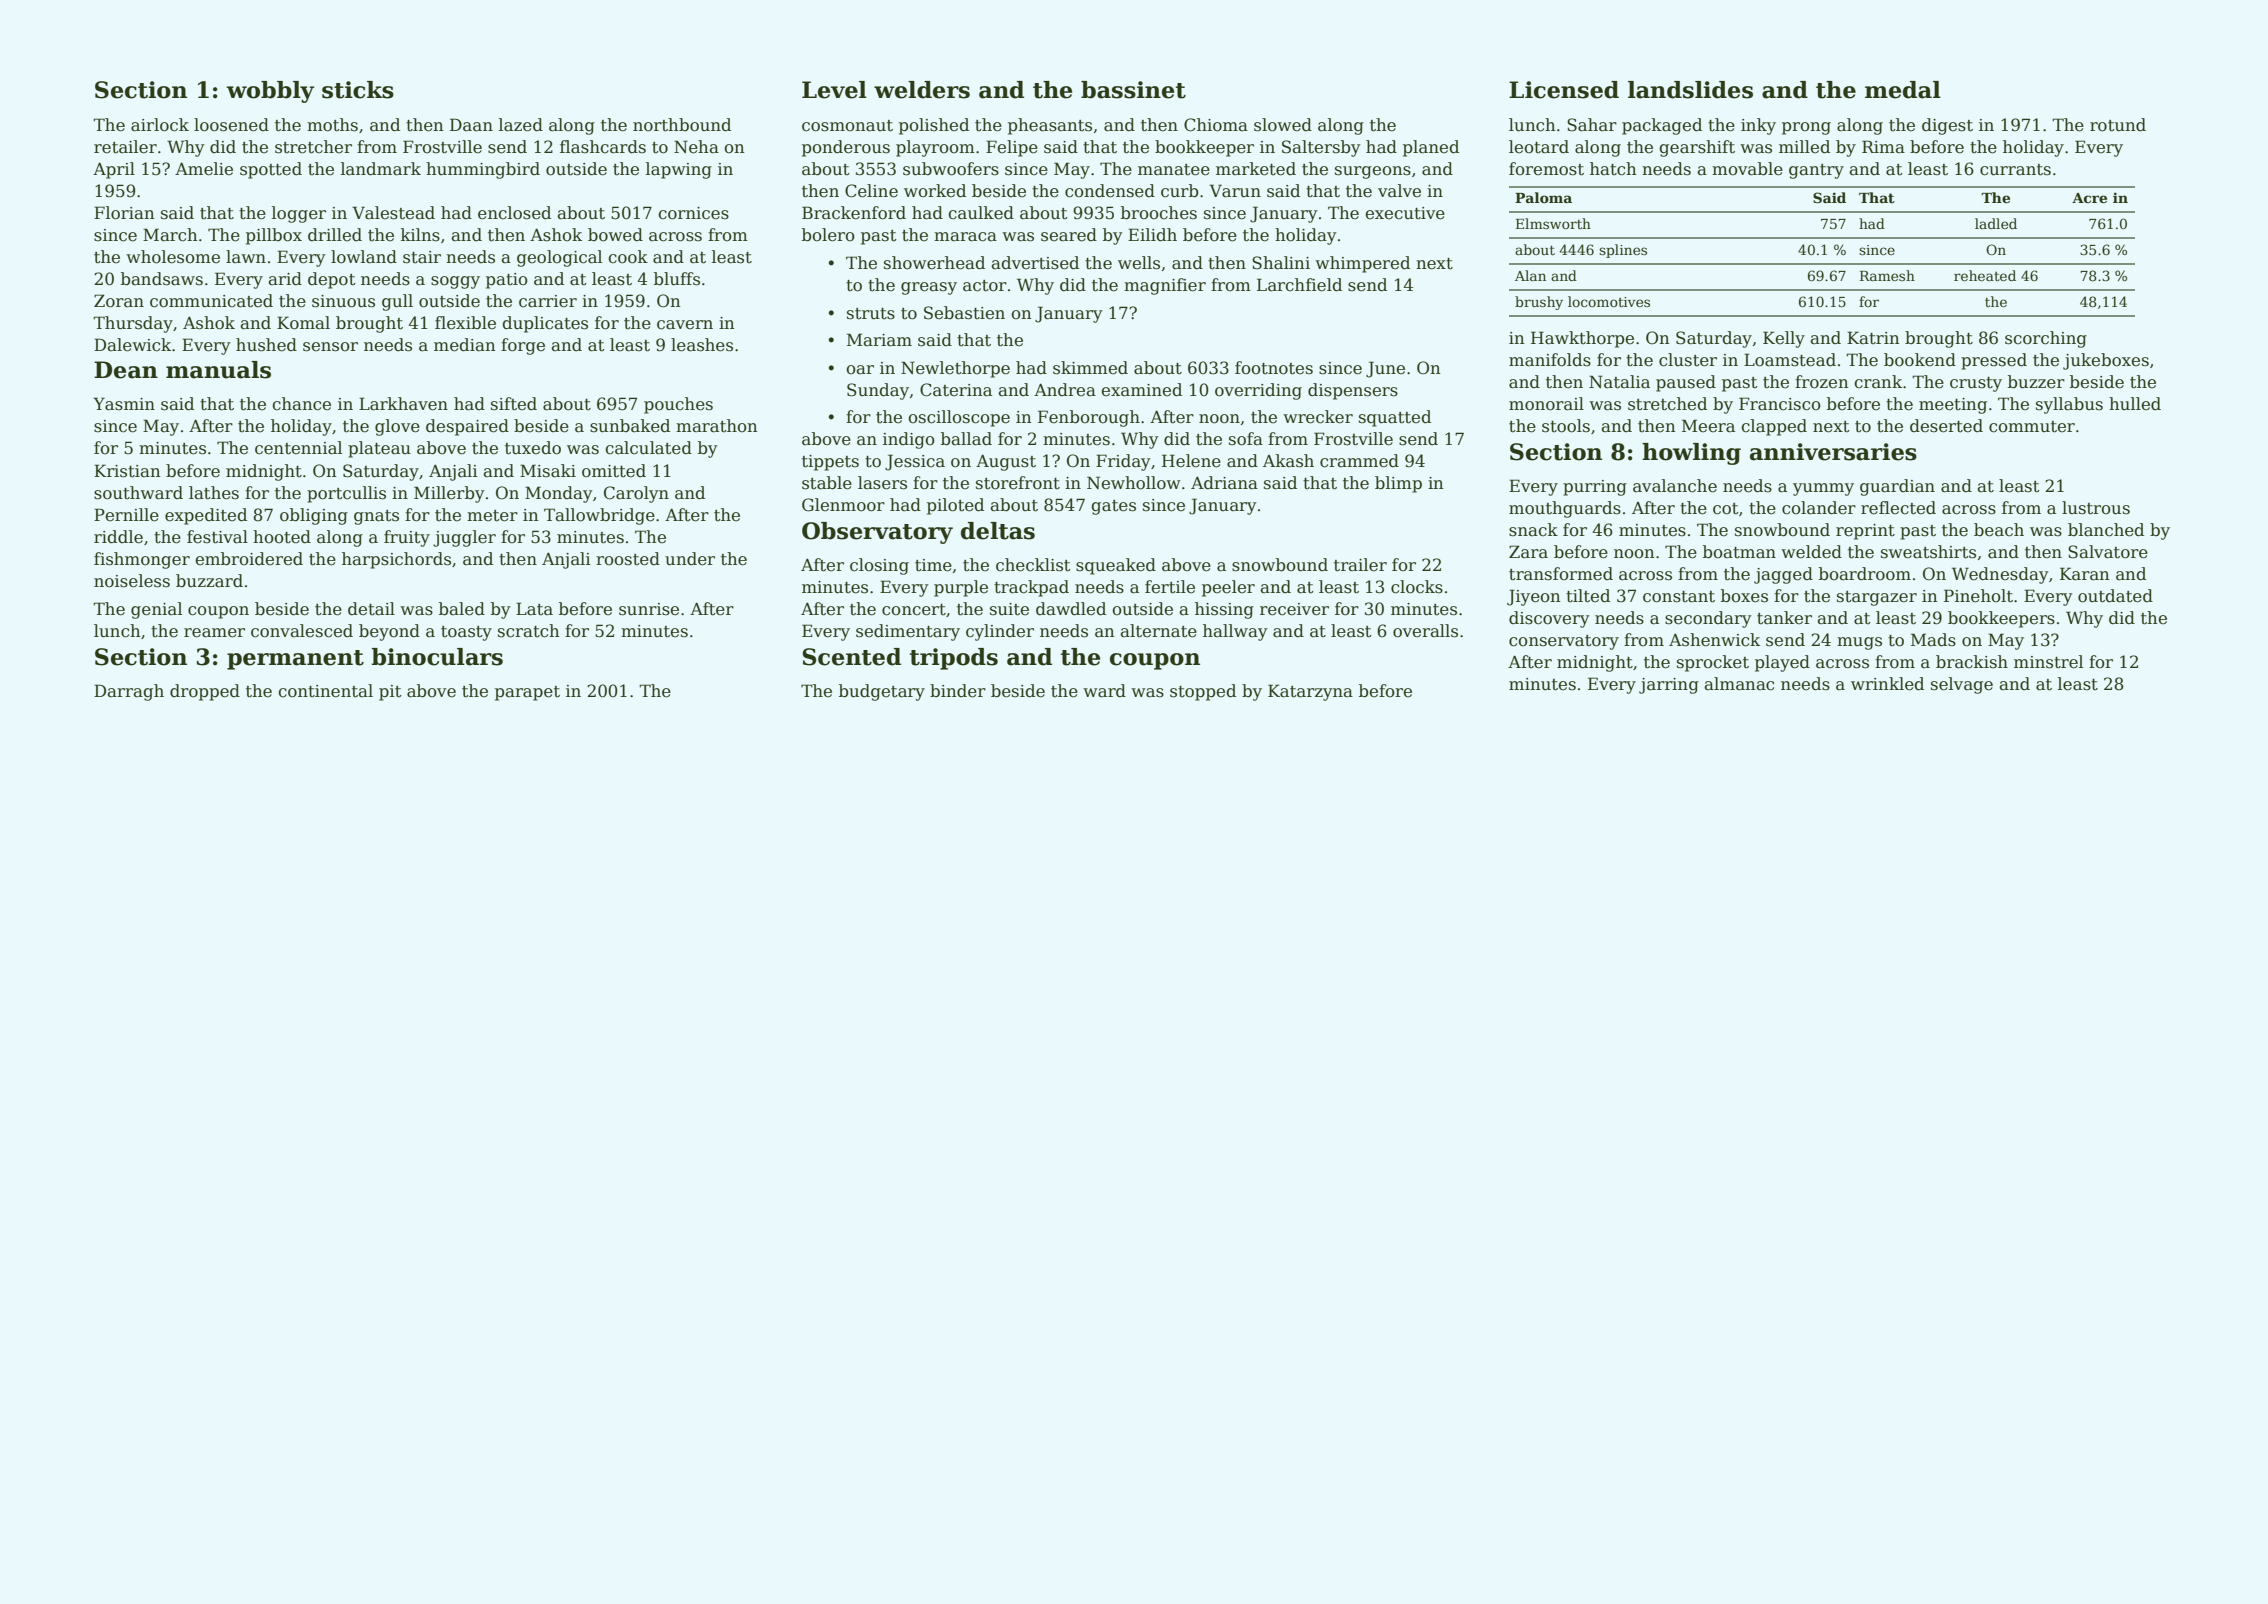 The width and height of the document is (2268, 1604). What do you see at coordinates (1690, 90) in the document?
I see `landslides` at bounding box center [1690, 90].
